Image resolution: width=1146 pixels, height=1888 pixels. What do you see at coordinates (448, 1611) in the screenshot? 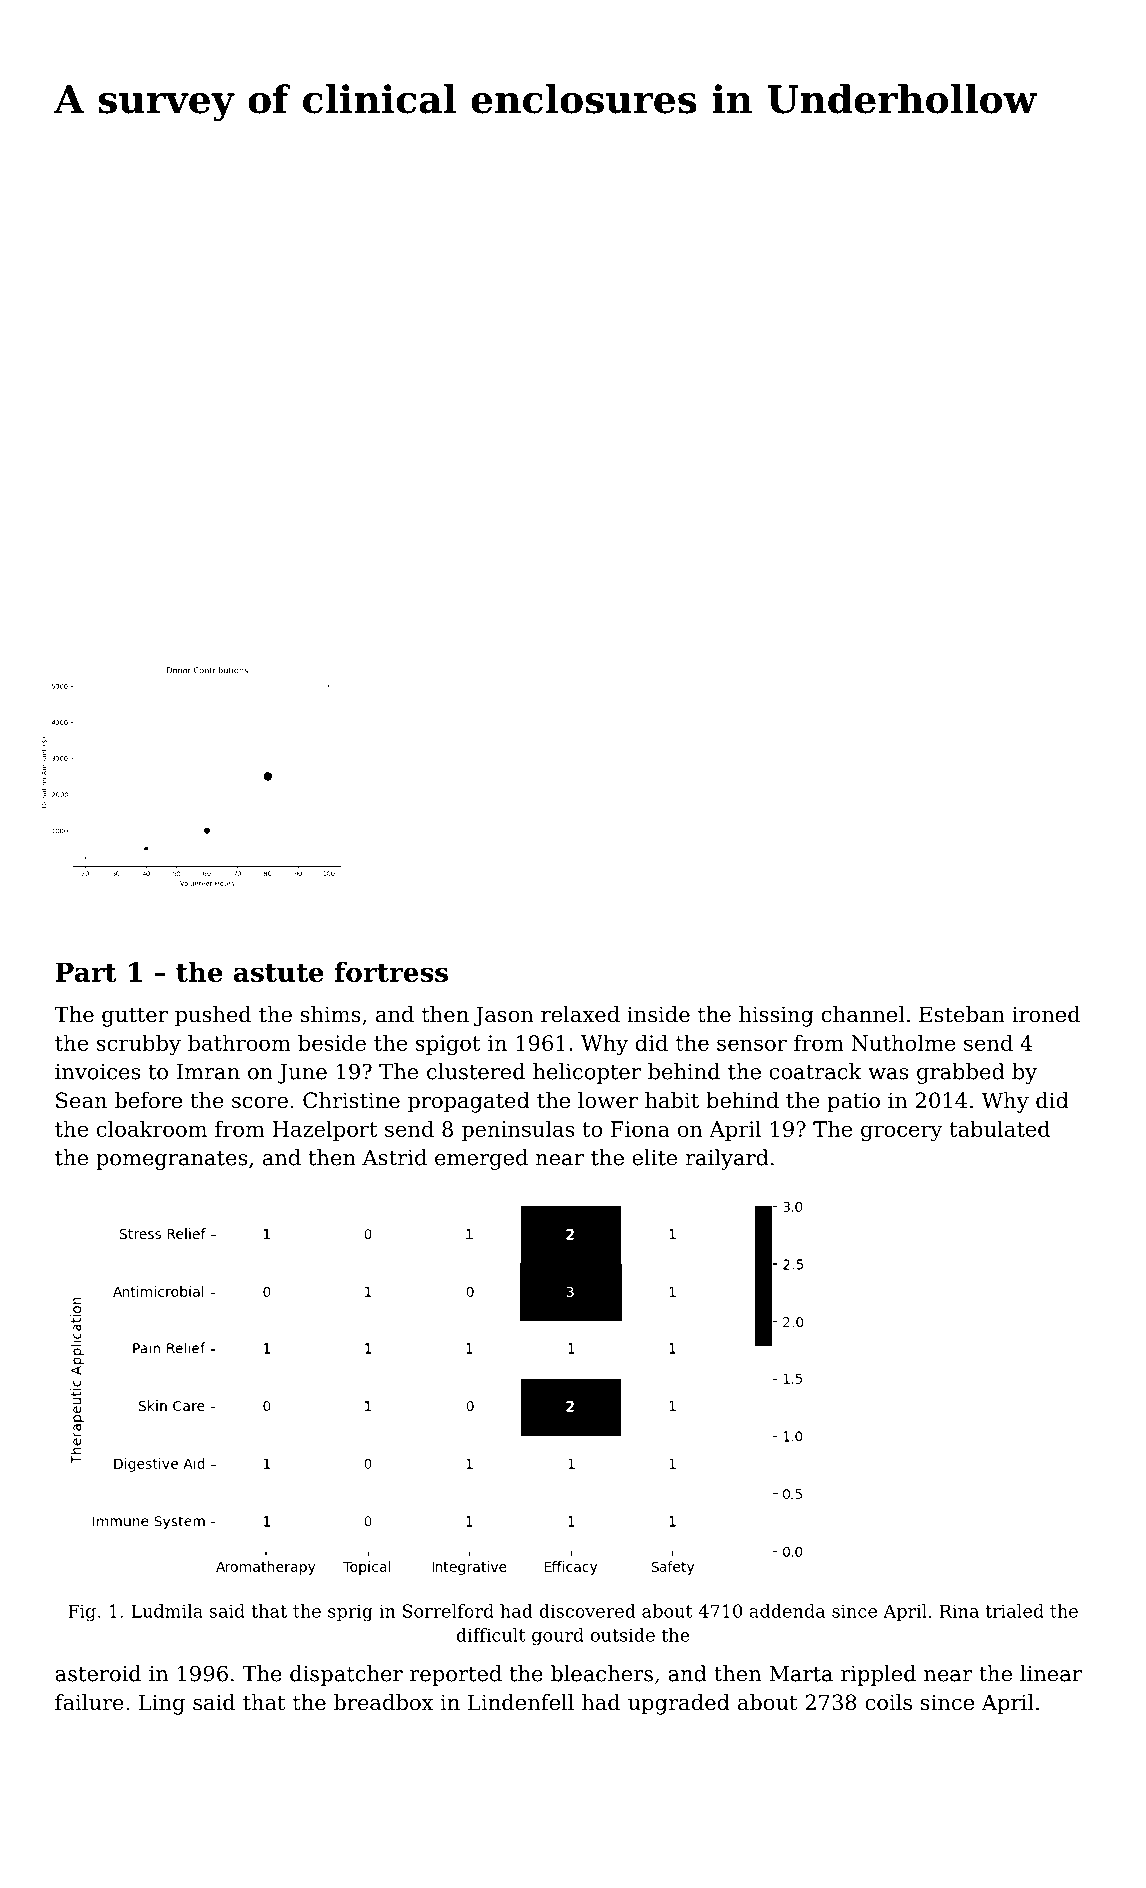
I see `Sorrelford` at bounding box center [448, 1611].
